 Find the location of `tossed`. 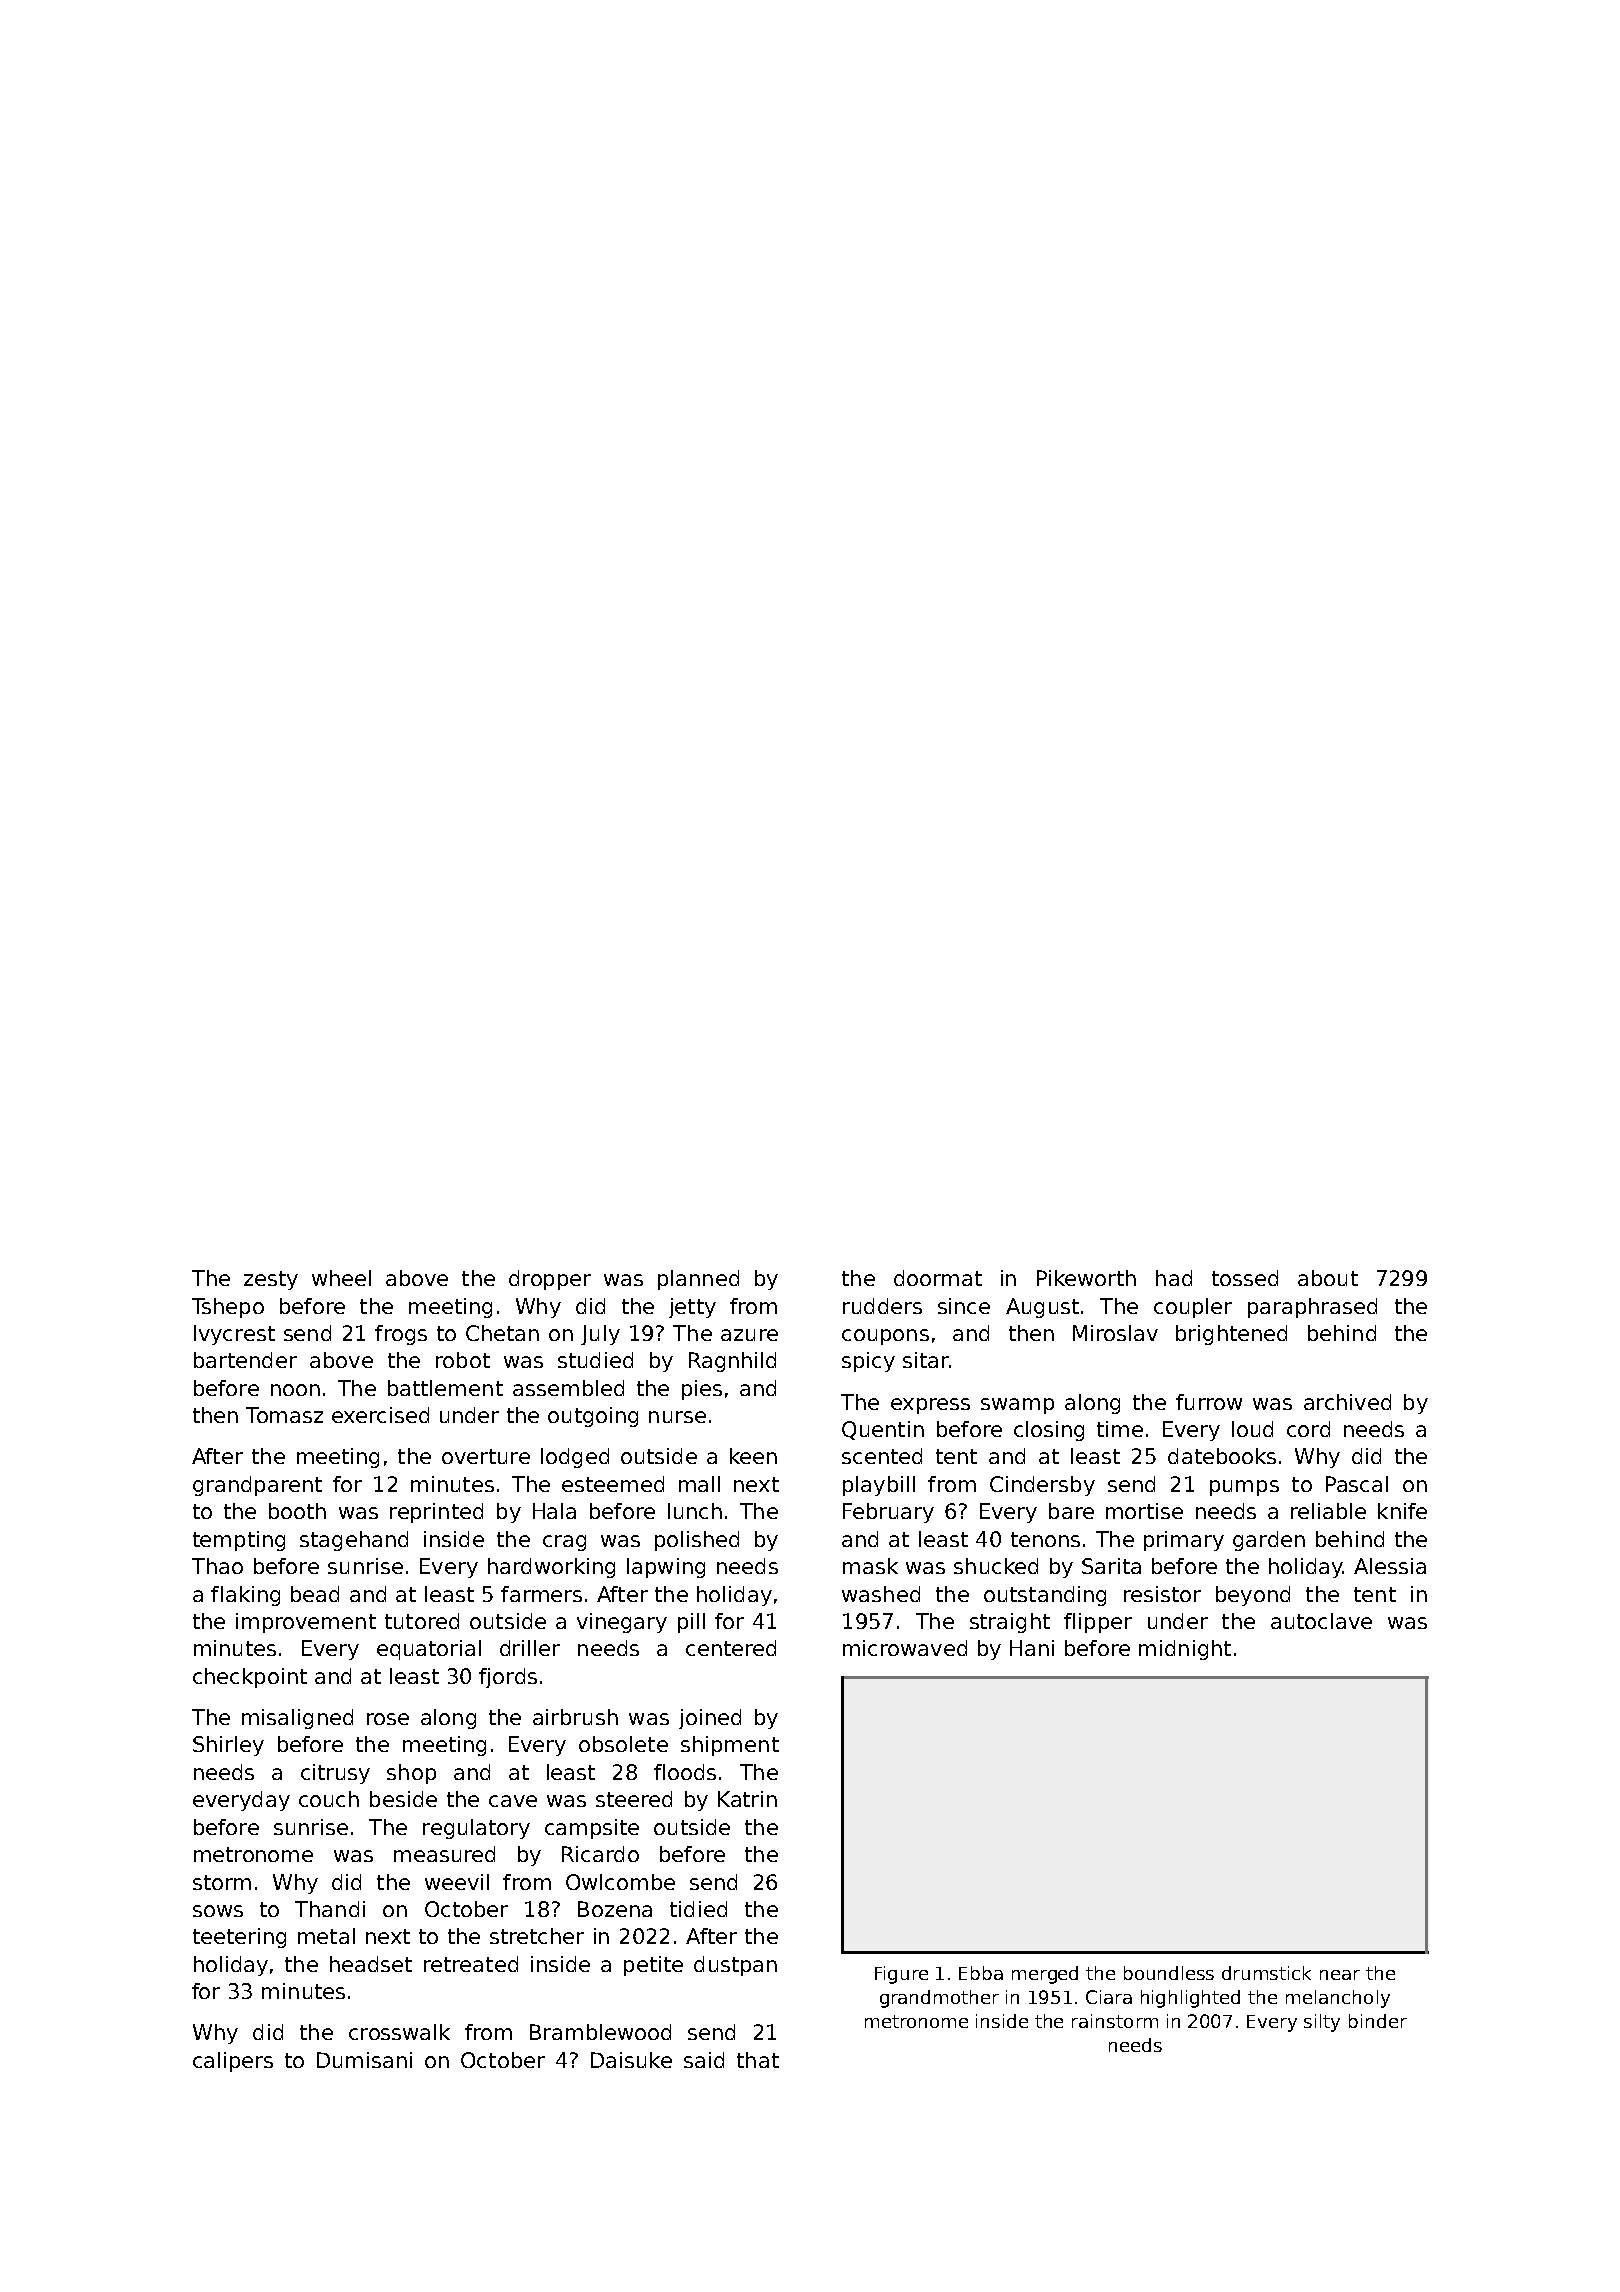

tossed is located at coordinates (1245, 1278).
